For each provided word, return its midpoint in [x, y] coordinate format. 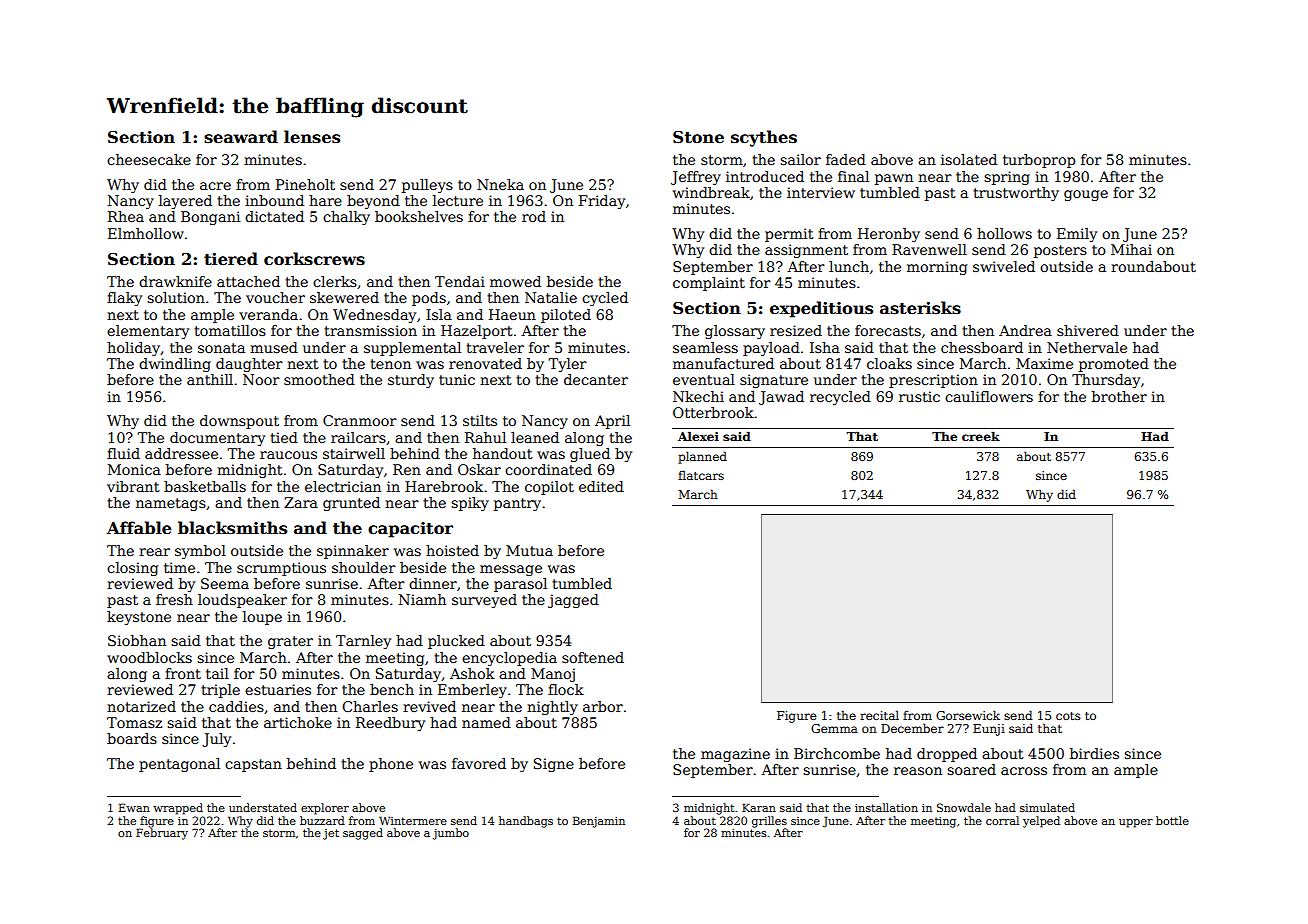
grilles [769, 822]
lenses [312, 137]
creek [981, 436]
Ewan [134, 807]
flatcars [701, 475]
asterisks [920, 308]
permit [789, 235]
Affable [139, 528]
